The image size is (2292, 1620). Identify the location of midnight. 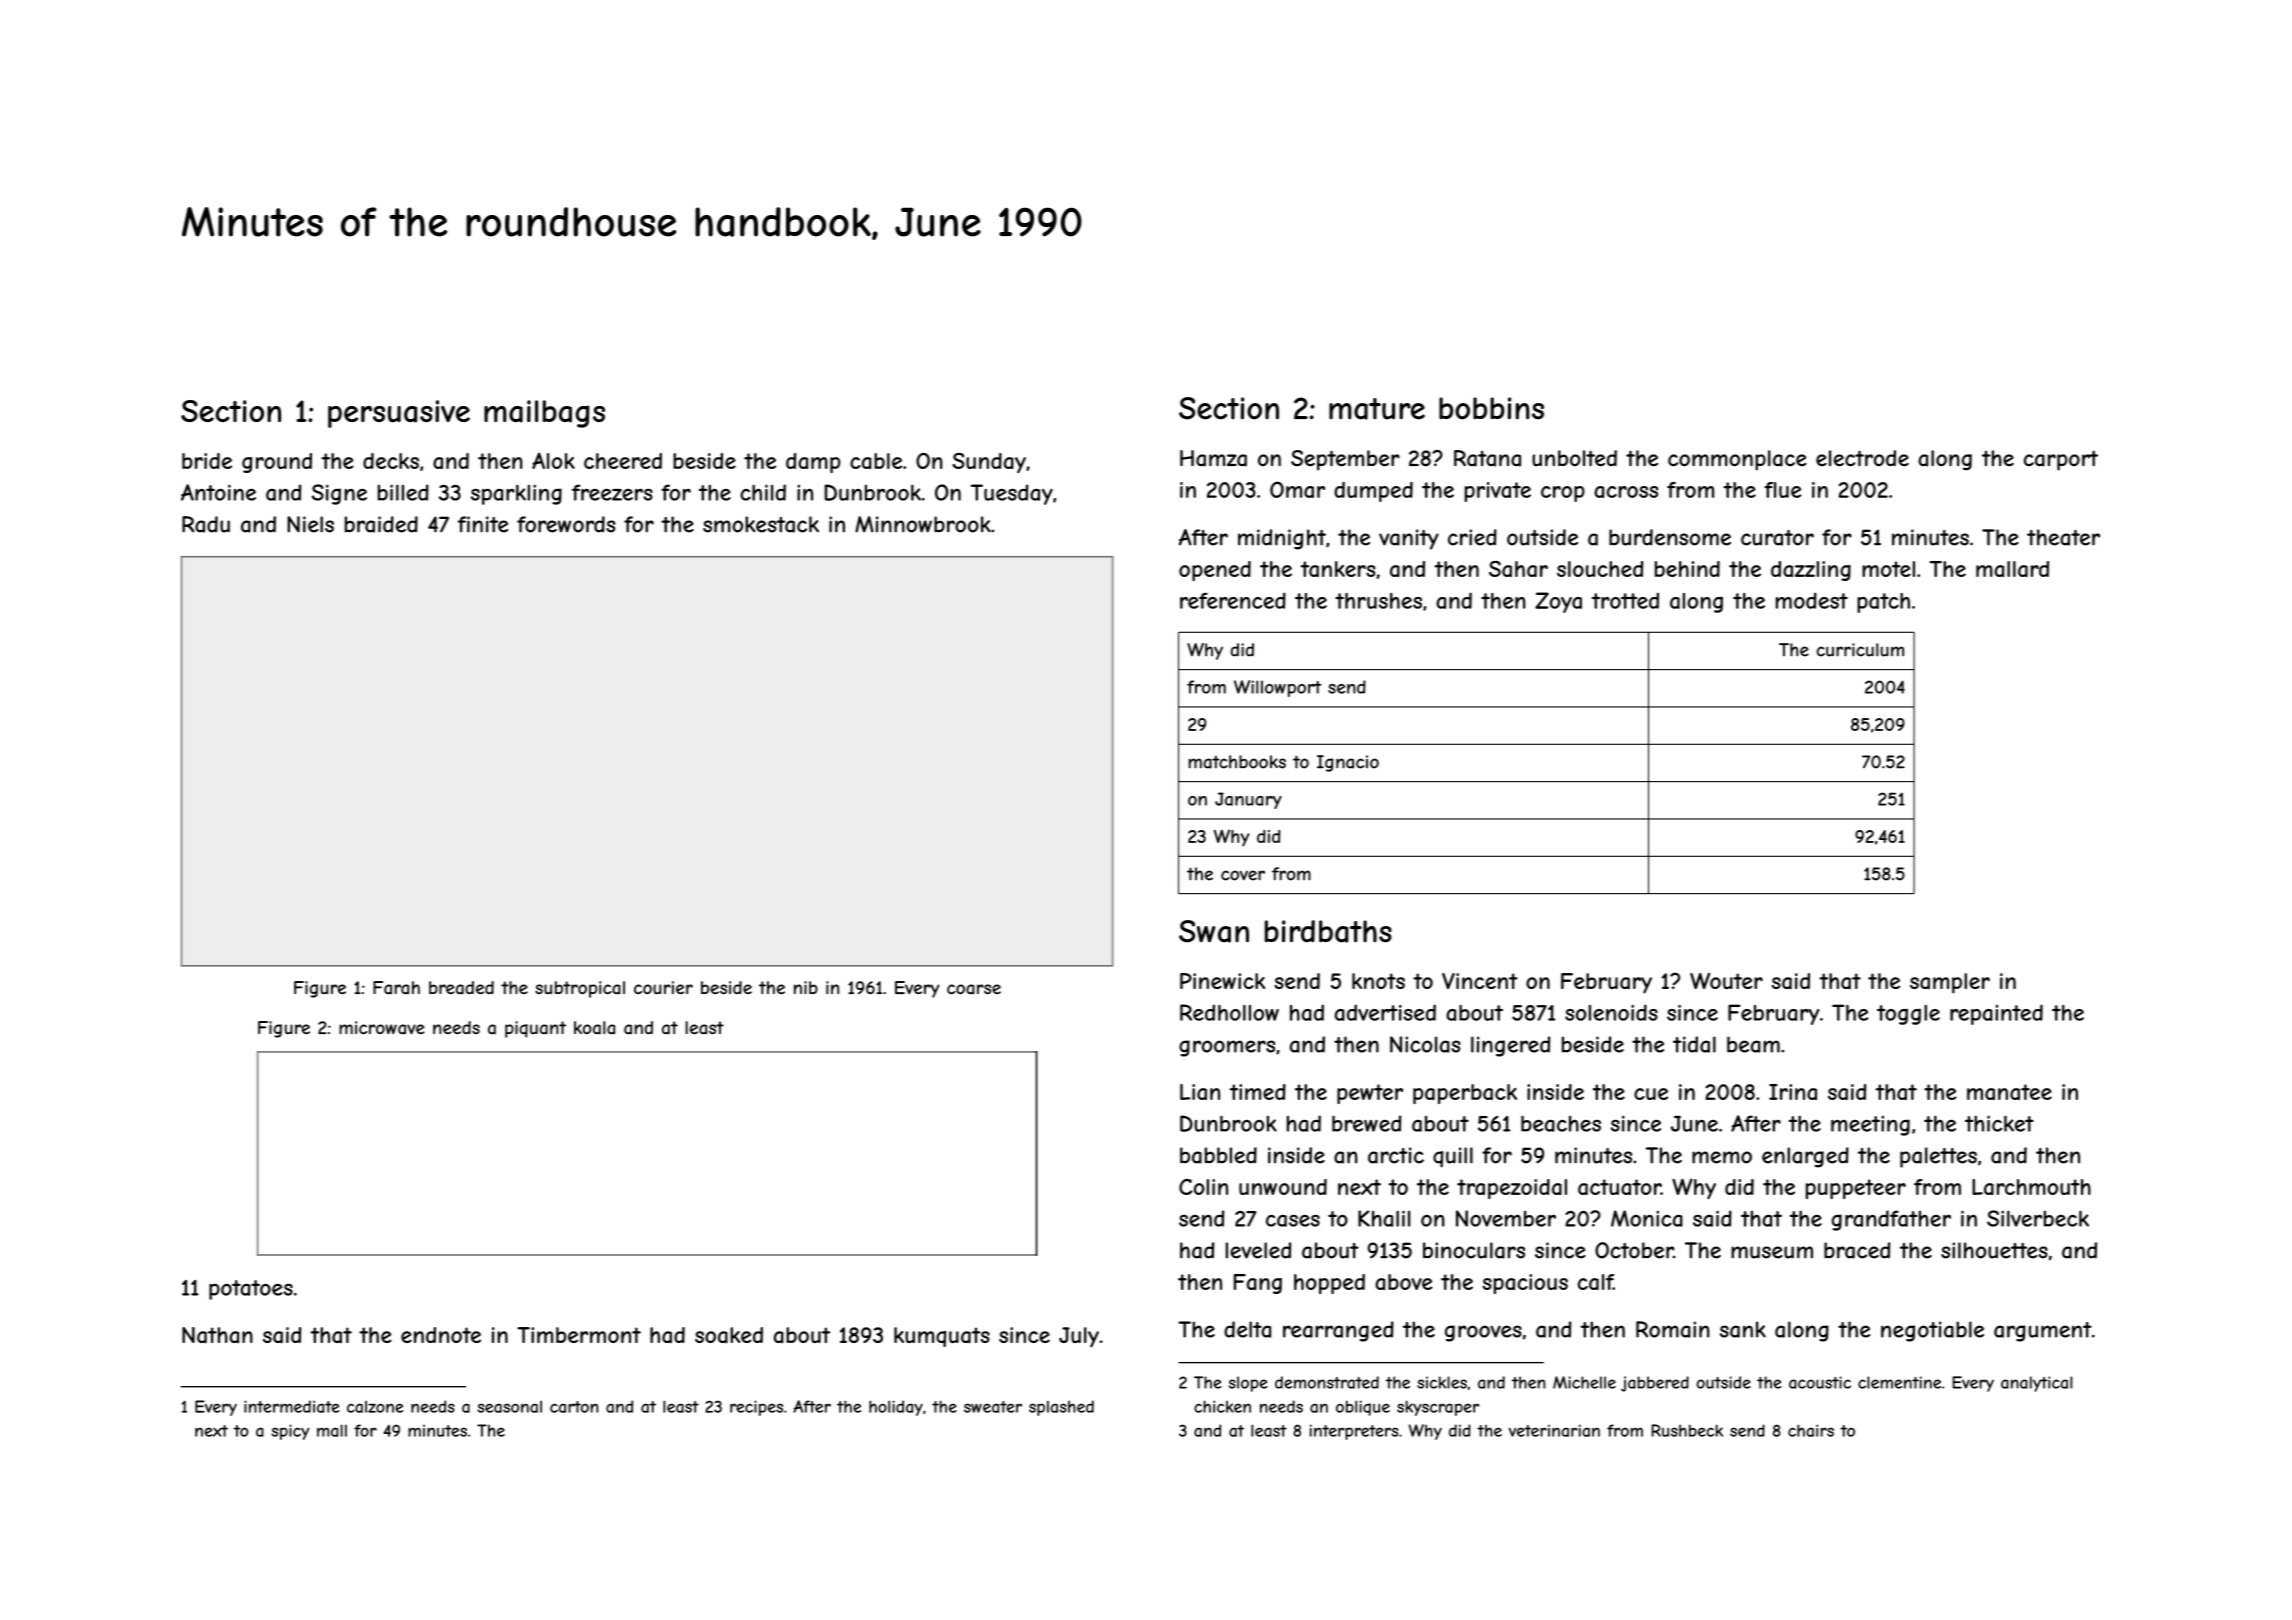
(1282, 539).
